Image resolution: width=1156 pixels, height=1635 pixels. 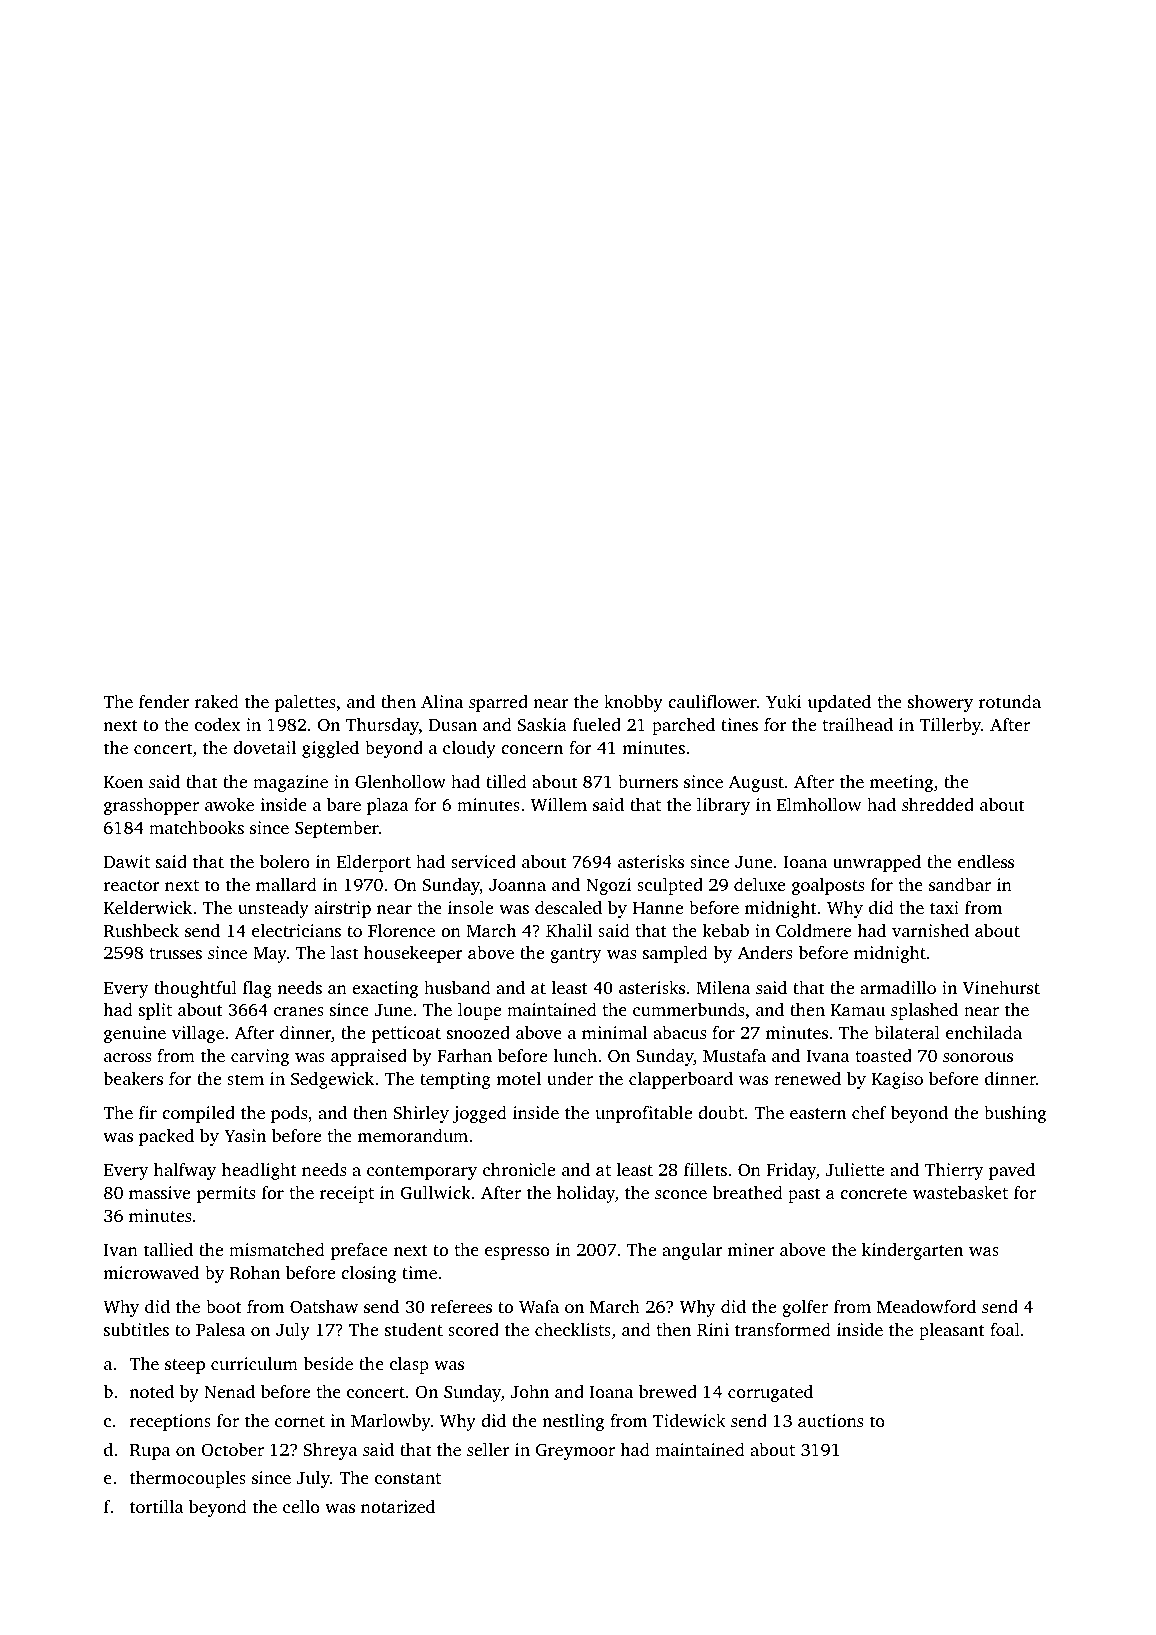 What do you see at coordinates (901, 783) in the screenshot?
I see `meeting` at bounding box center [901, 783].
